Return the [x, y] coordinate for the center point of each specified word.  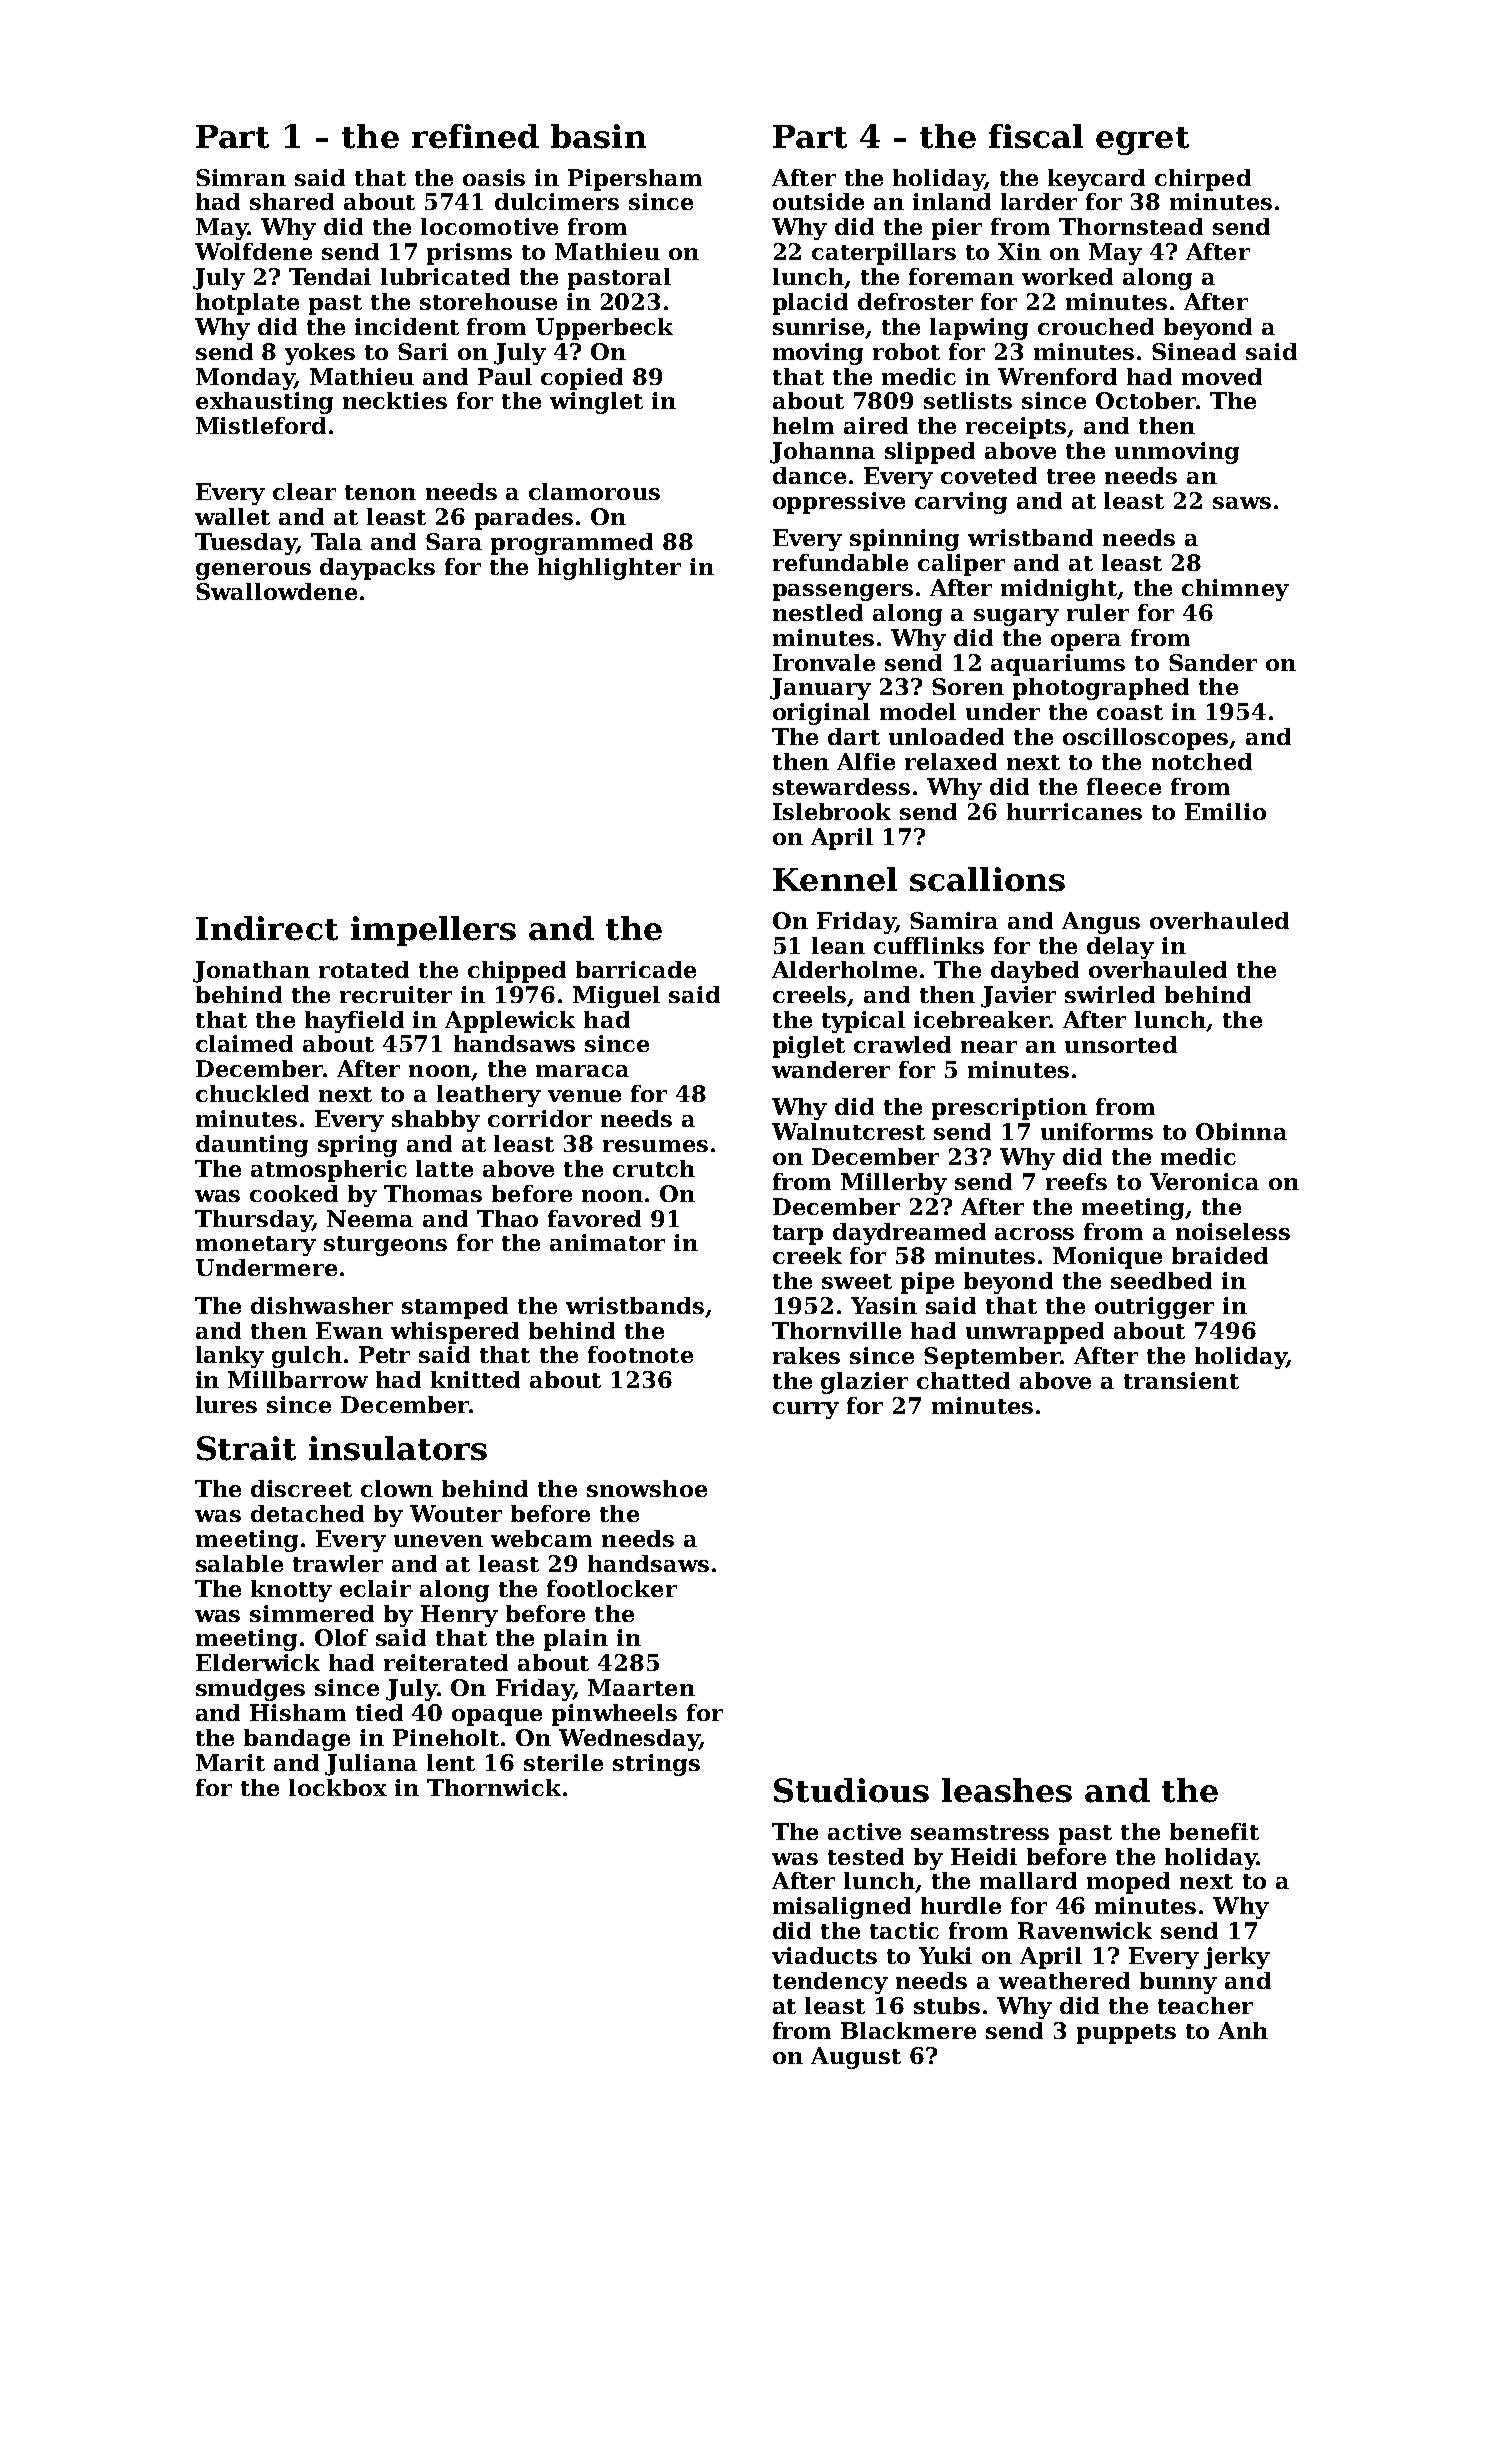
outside [818, 201]
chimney [1235, 590]
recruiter [396, 994]
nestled [818, 612]
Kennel [835, 879]
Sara [454, 541]
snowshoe [647, 1488]
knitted [475, 1379]
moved [1222, 376]
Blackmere [908, 2030]
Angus [1101, 923]
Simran [241, 177]
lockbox [338, 1787]
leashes [1007, 1790]
